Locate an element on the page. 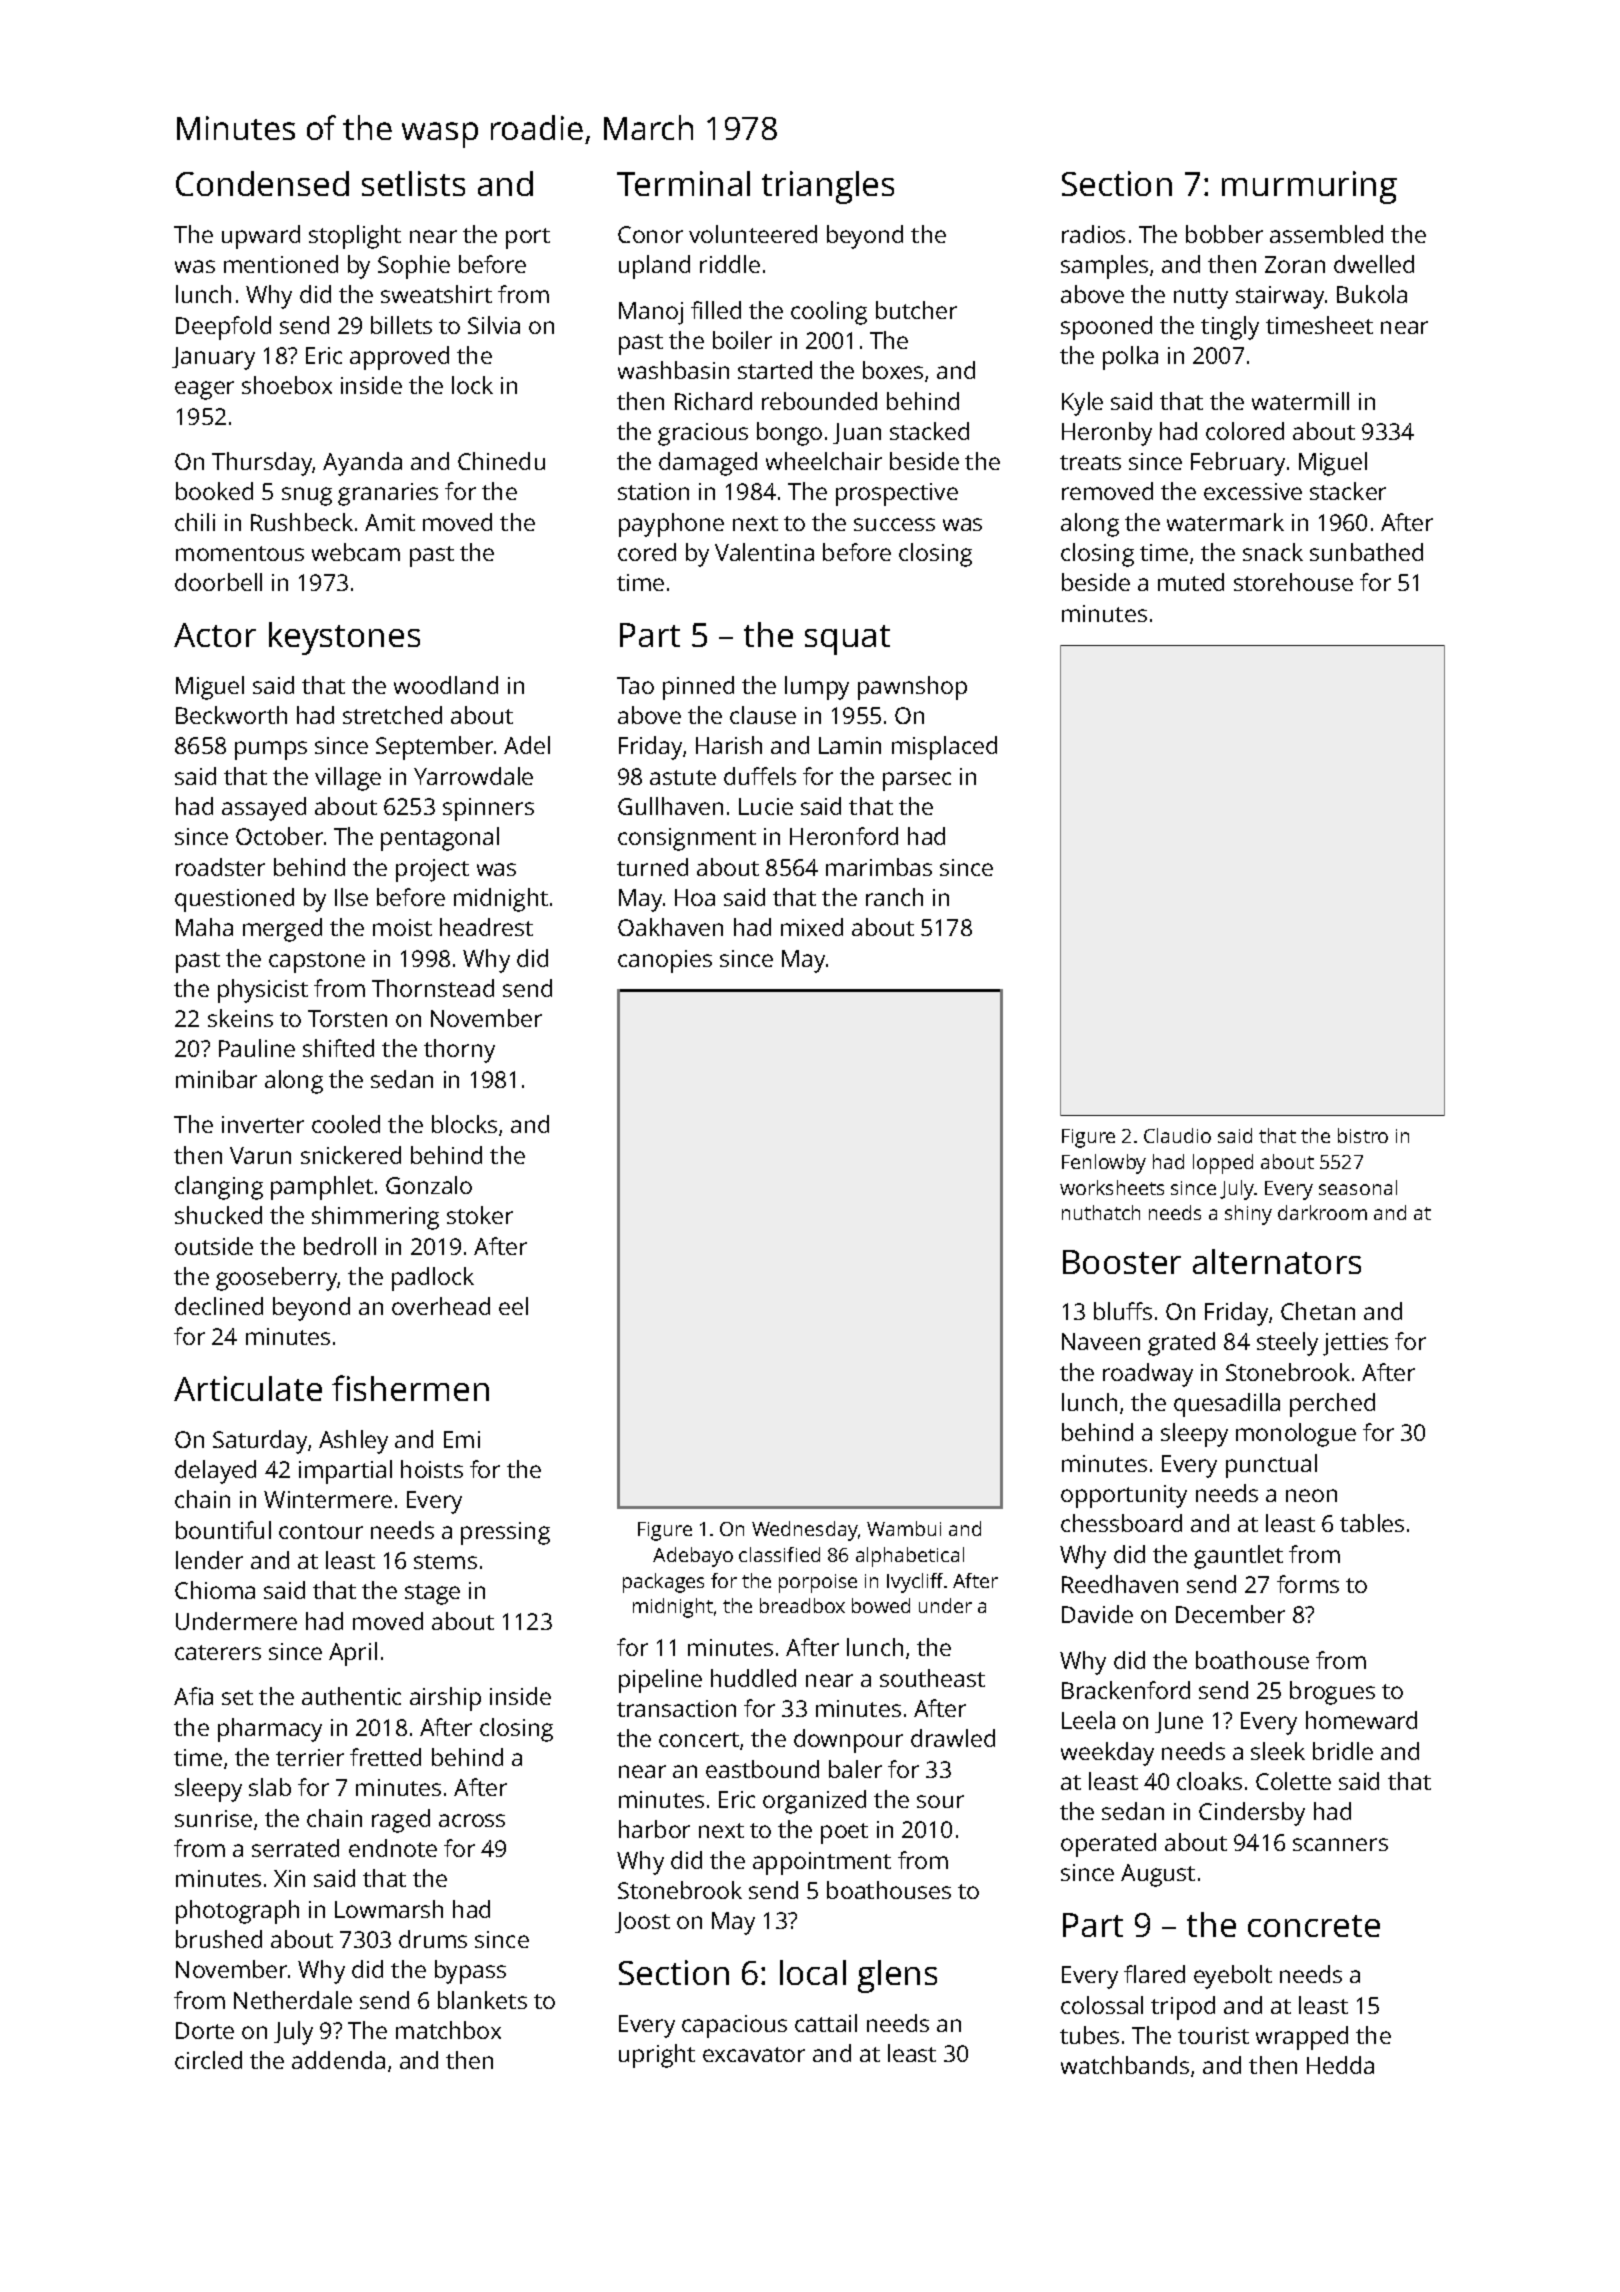  Davide is located at coordinates (1097, 1614).
